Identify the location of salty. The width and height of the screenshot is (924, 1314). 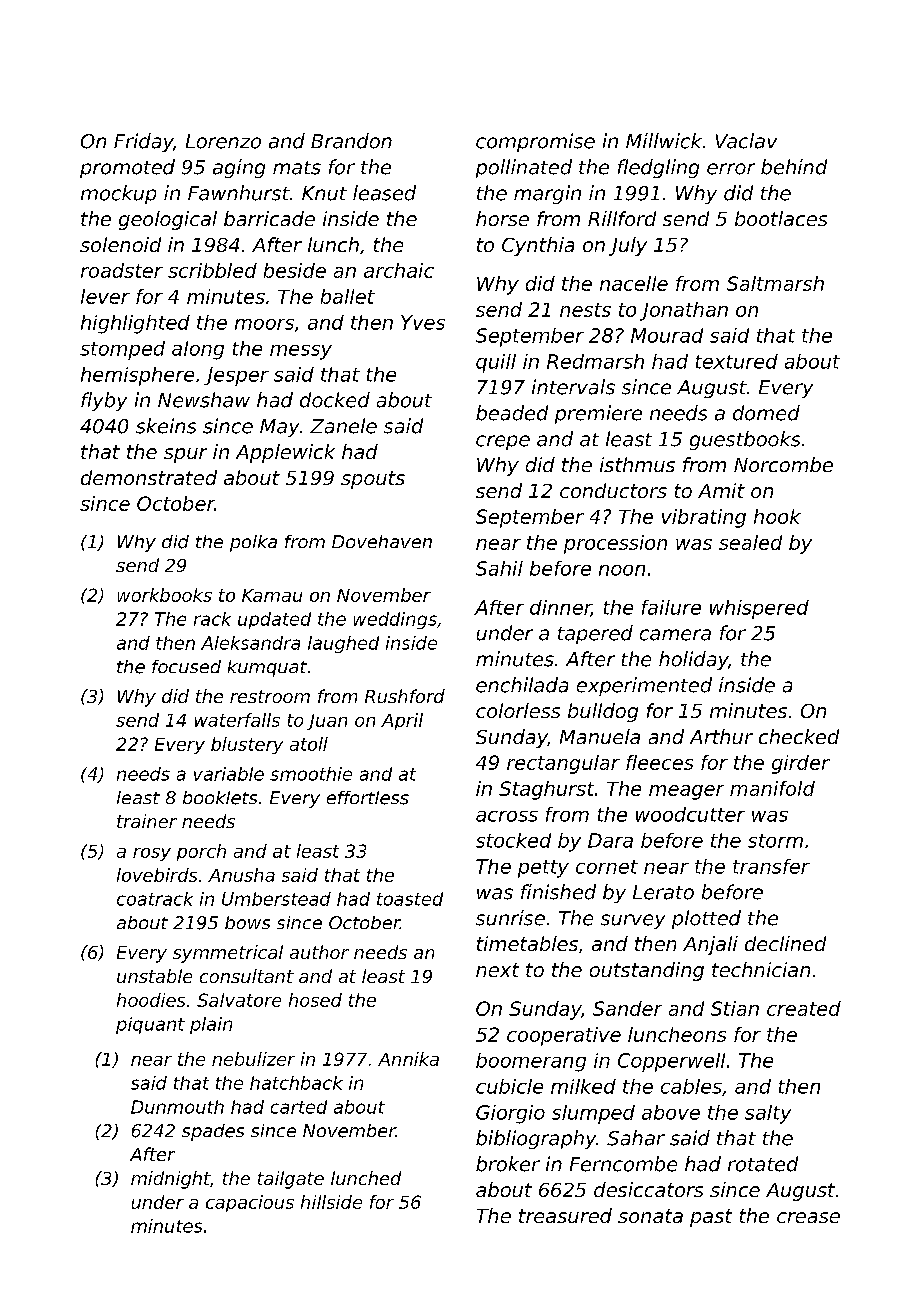
(768, 1114).
